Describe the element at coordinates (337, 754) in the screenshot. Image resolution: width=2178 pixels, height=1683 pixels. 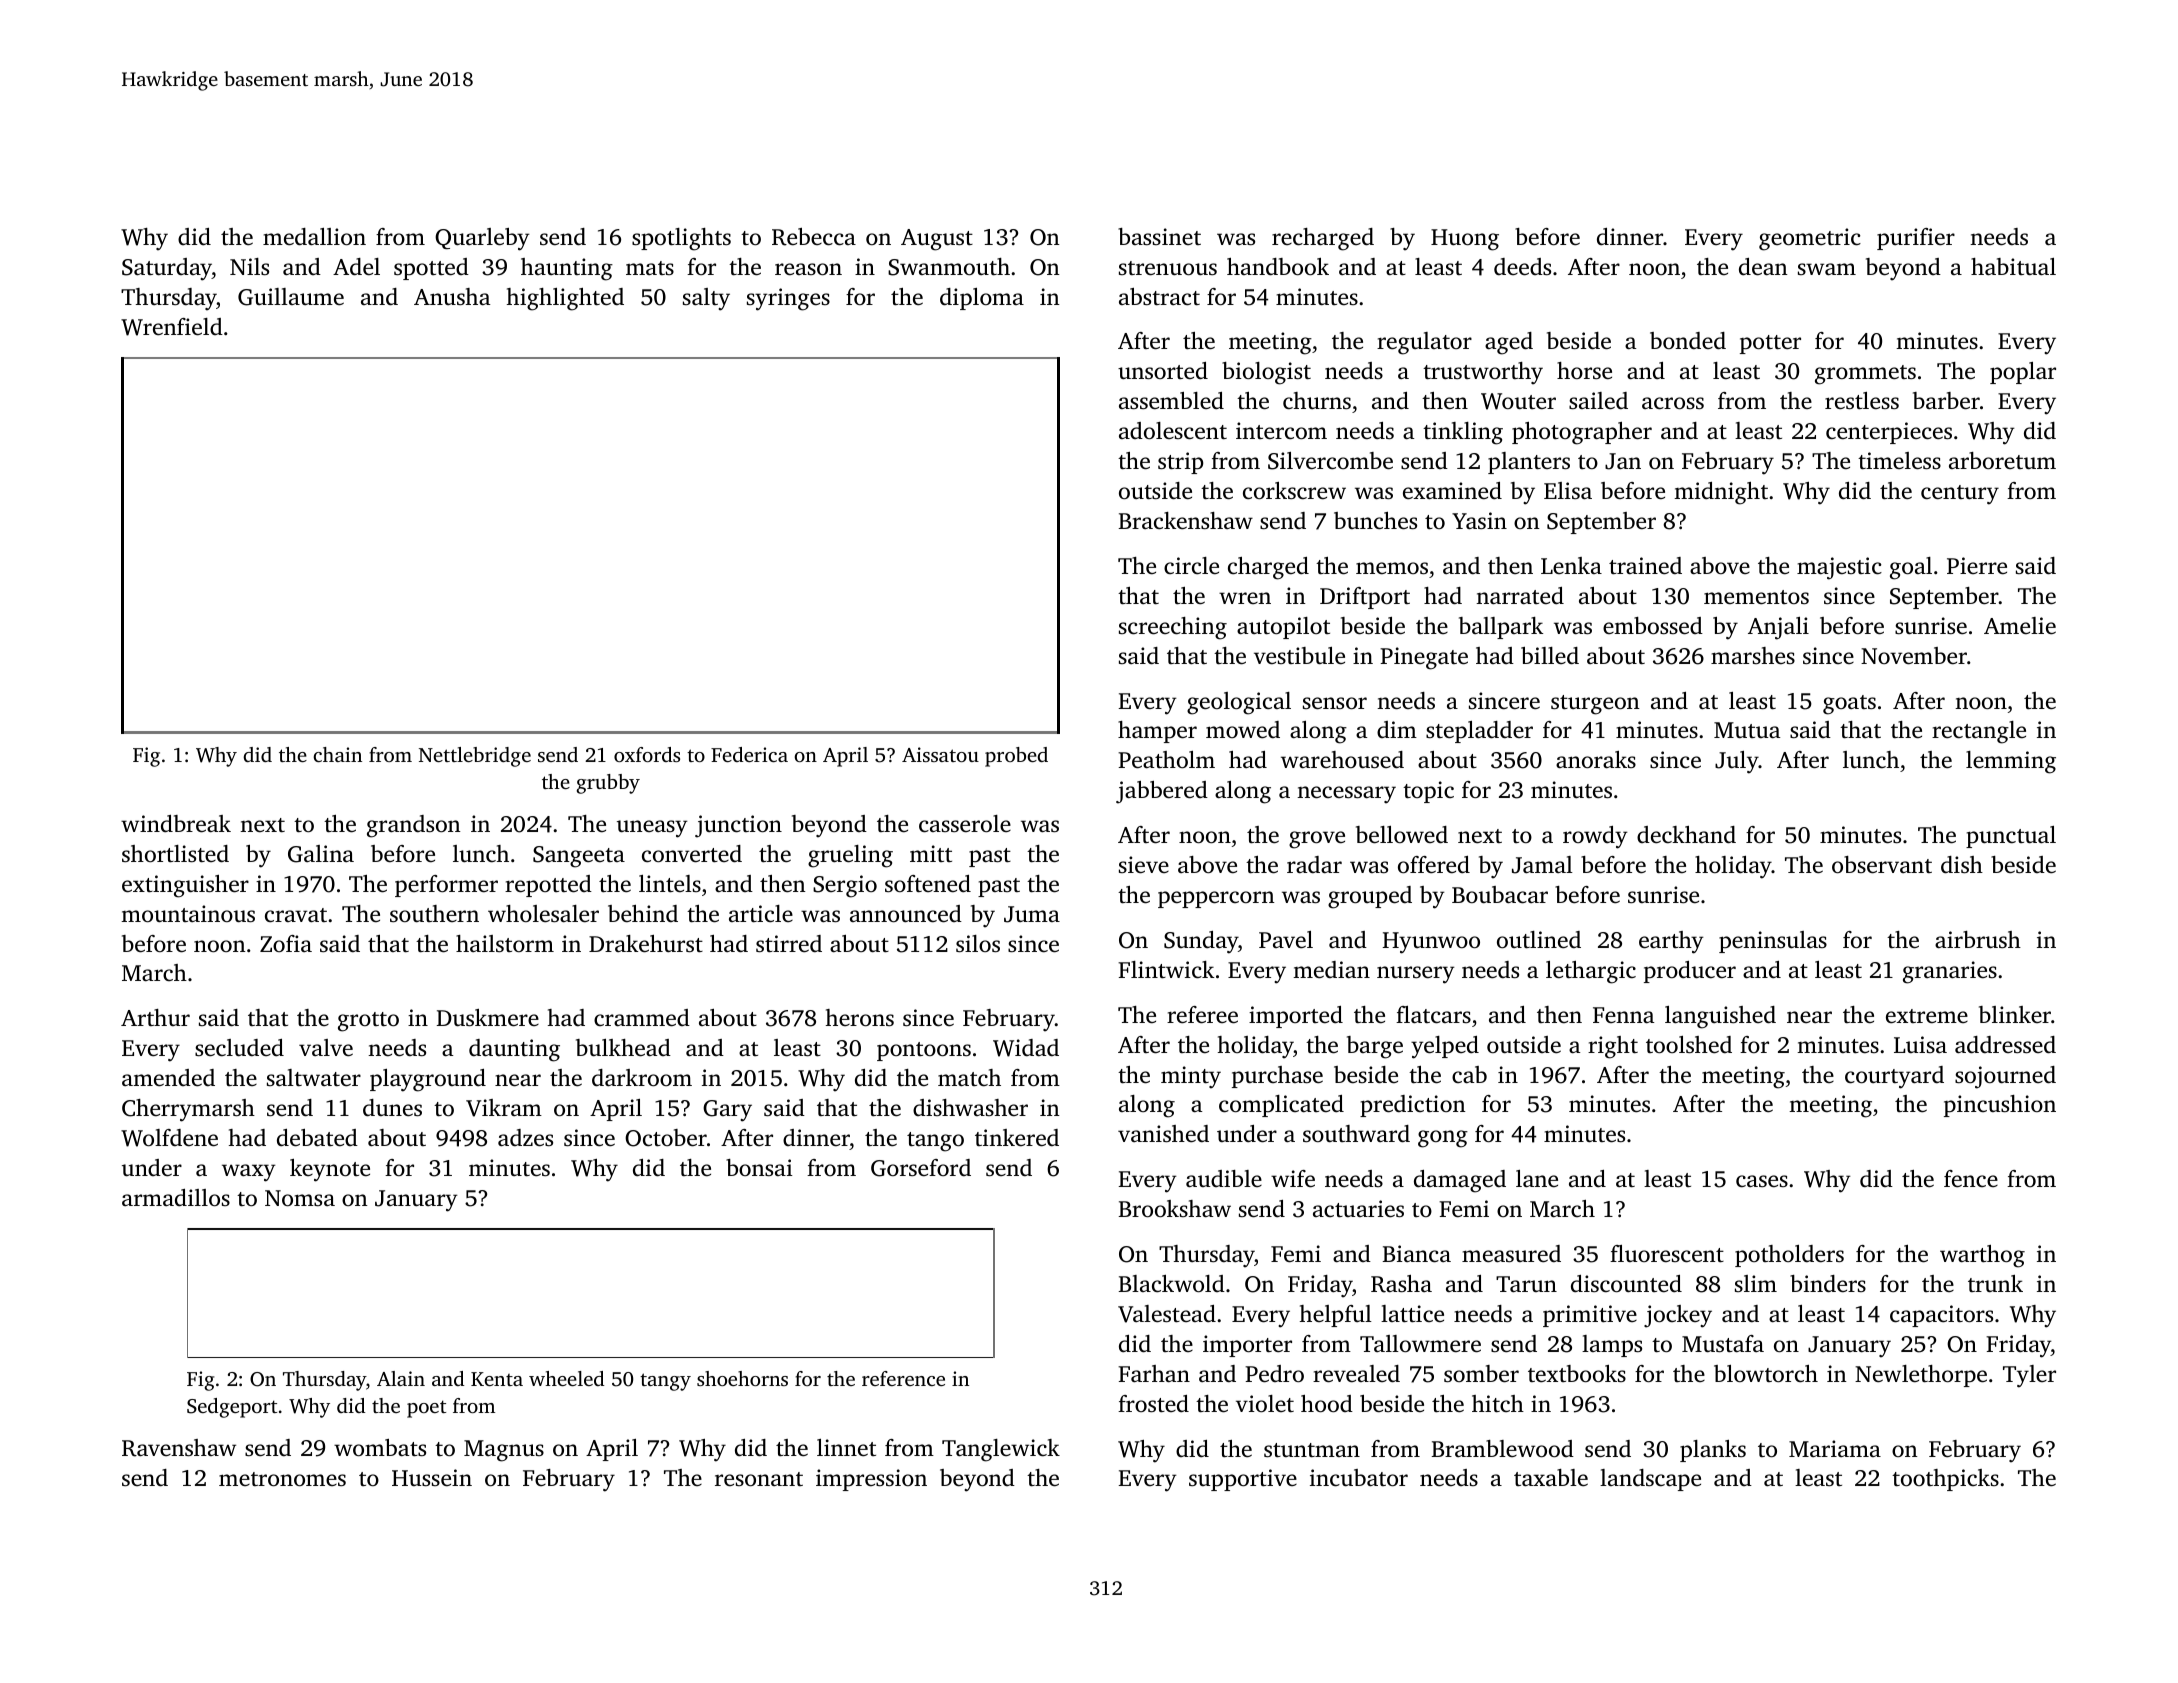
I see `chain` at that location.
